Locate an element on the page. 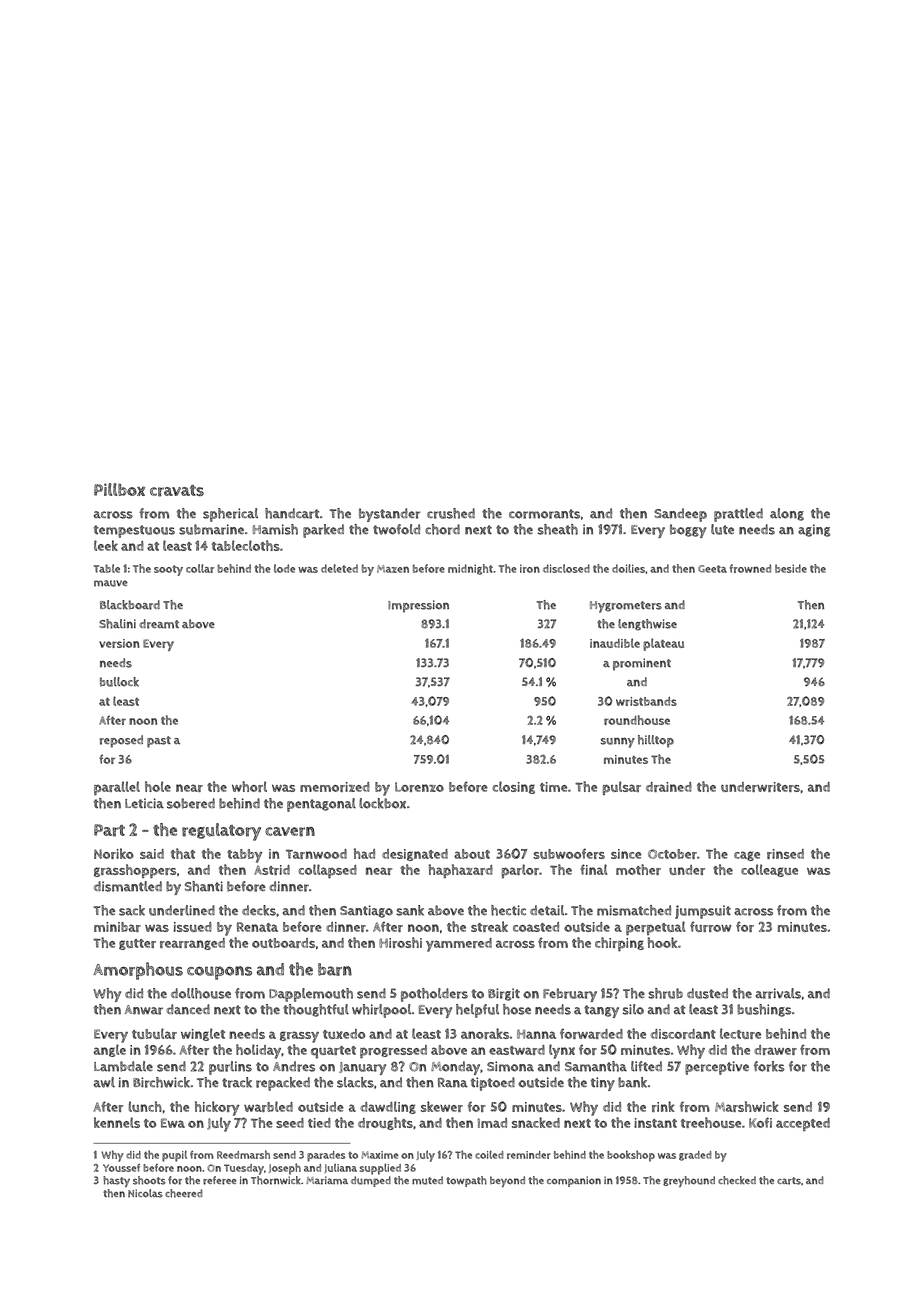  handcart is located at coordinates (292, 513).
